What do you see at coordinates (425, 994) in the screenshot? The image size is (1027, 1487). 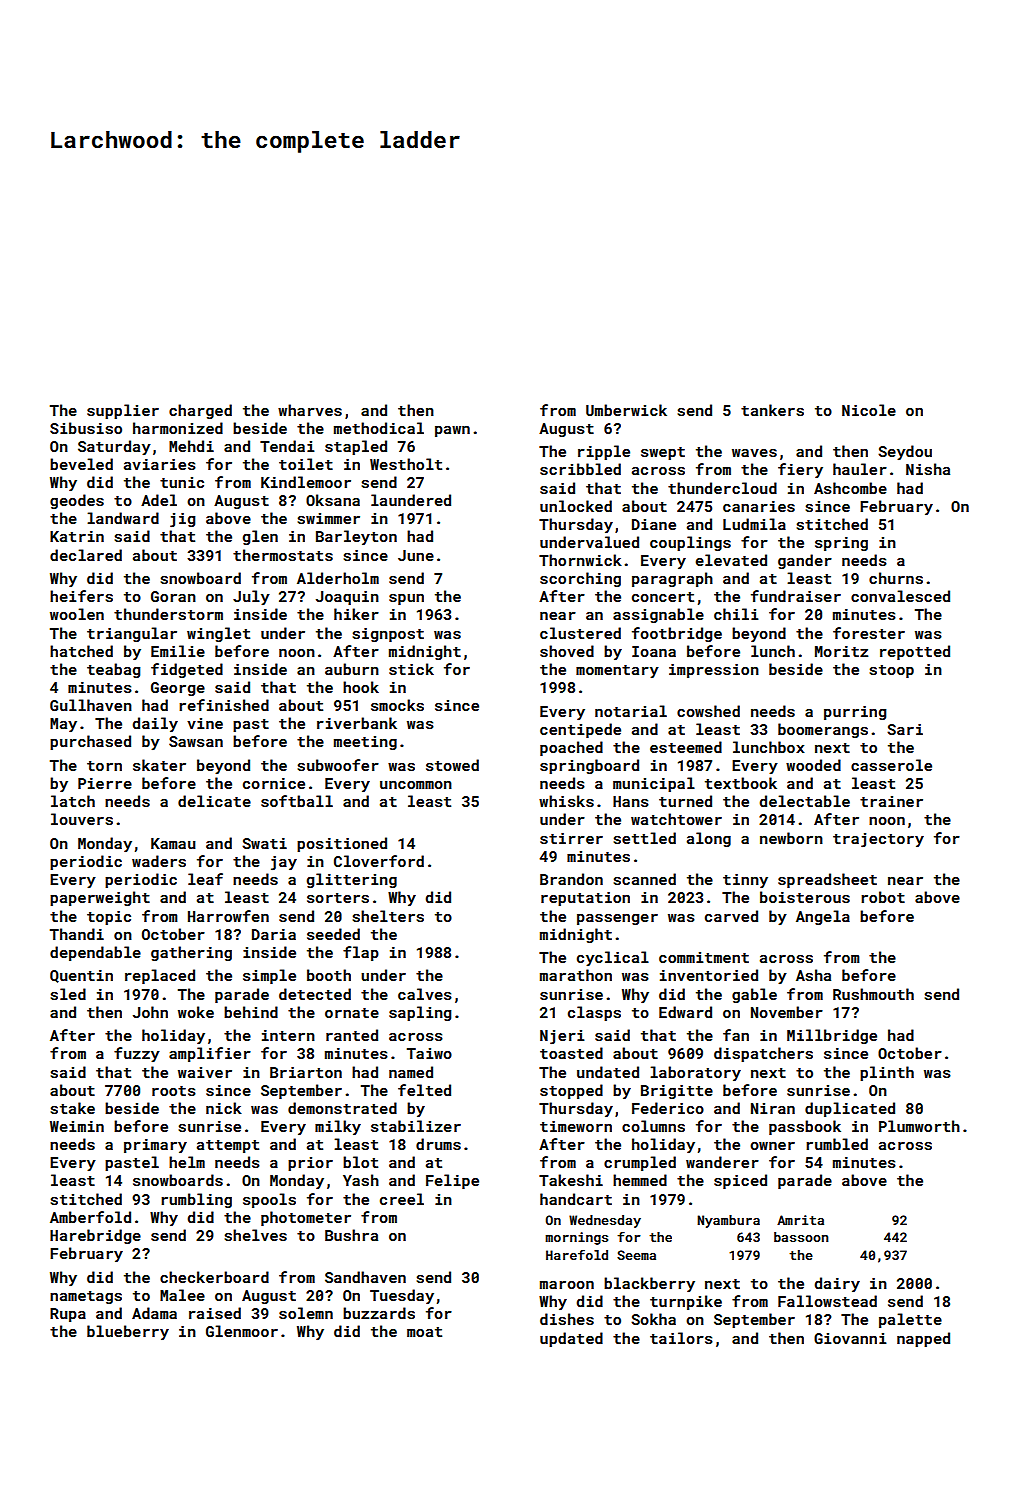 I see `calves` at bounding box center [425, 994].
